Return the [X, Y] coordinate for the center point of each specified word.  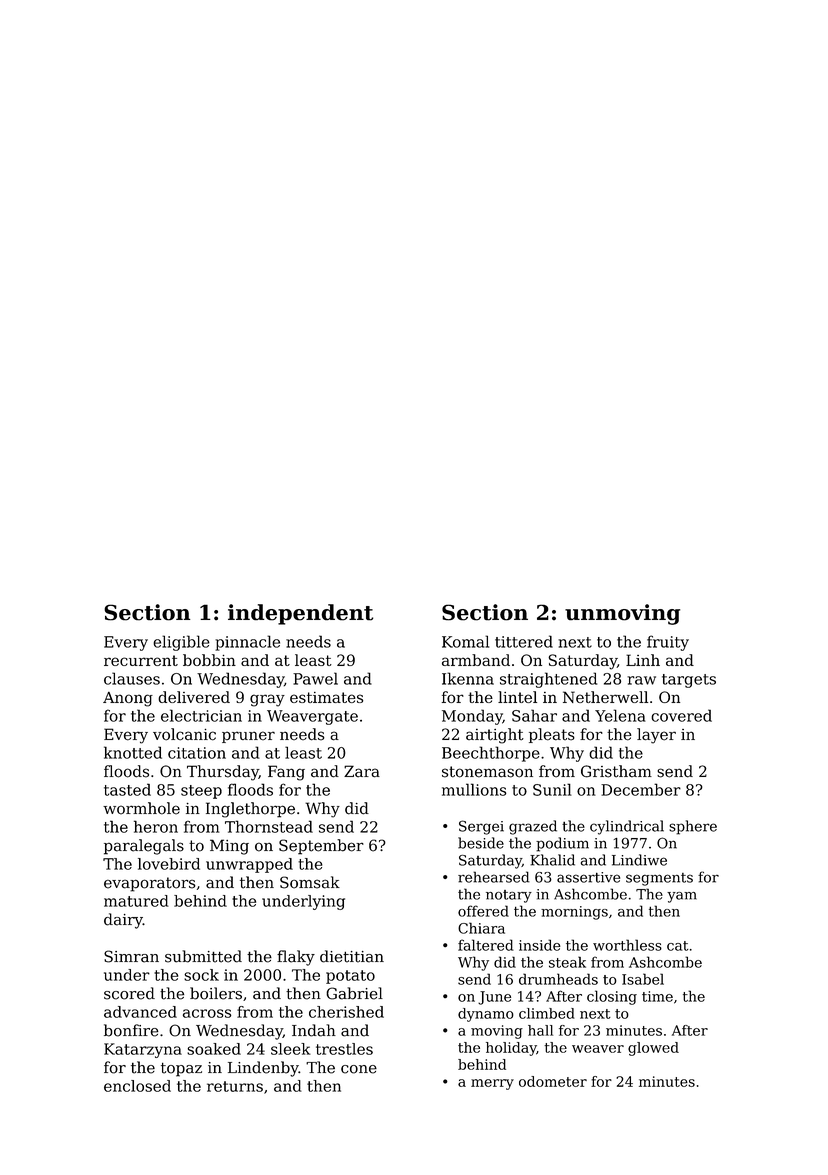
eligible [181, 643]
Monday [472, 717]
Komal [465, 641]
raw [641, 680]
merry [492, 1084]
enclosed [137, 1086]
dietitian [352, 956]
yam [682, 897]
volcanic [184, 734]
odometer [553, 1081]
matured [136, 901]
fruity [668, 643]
